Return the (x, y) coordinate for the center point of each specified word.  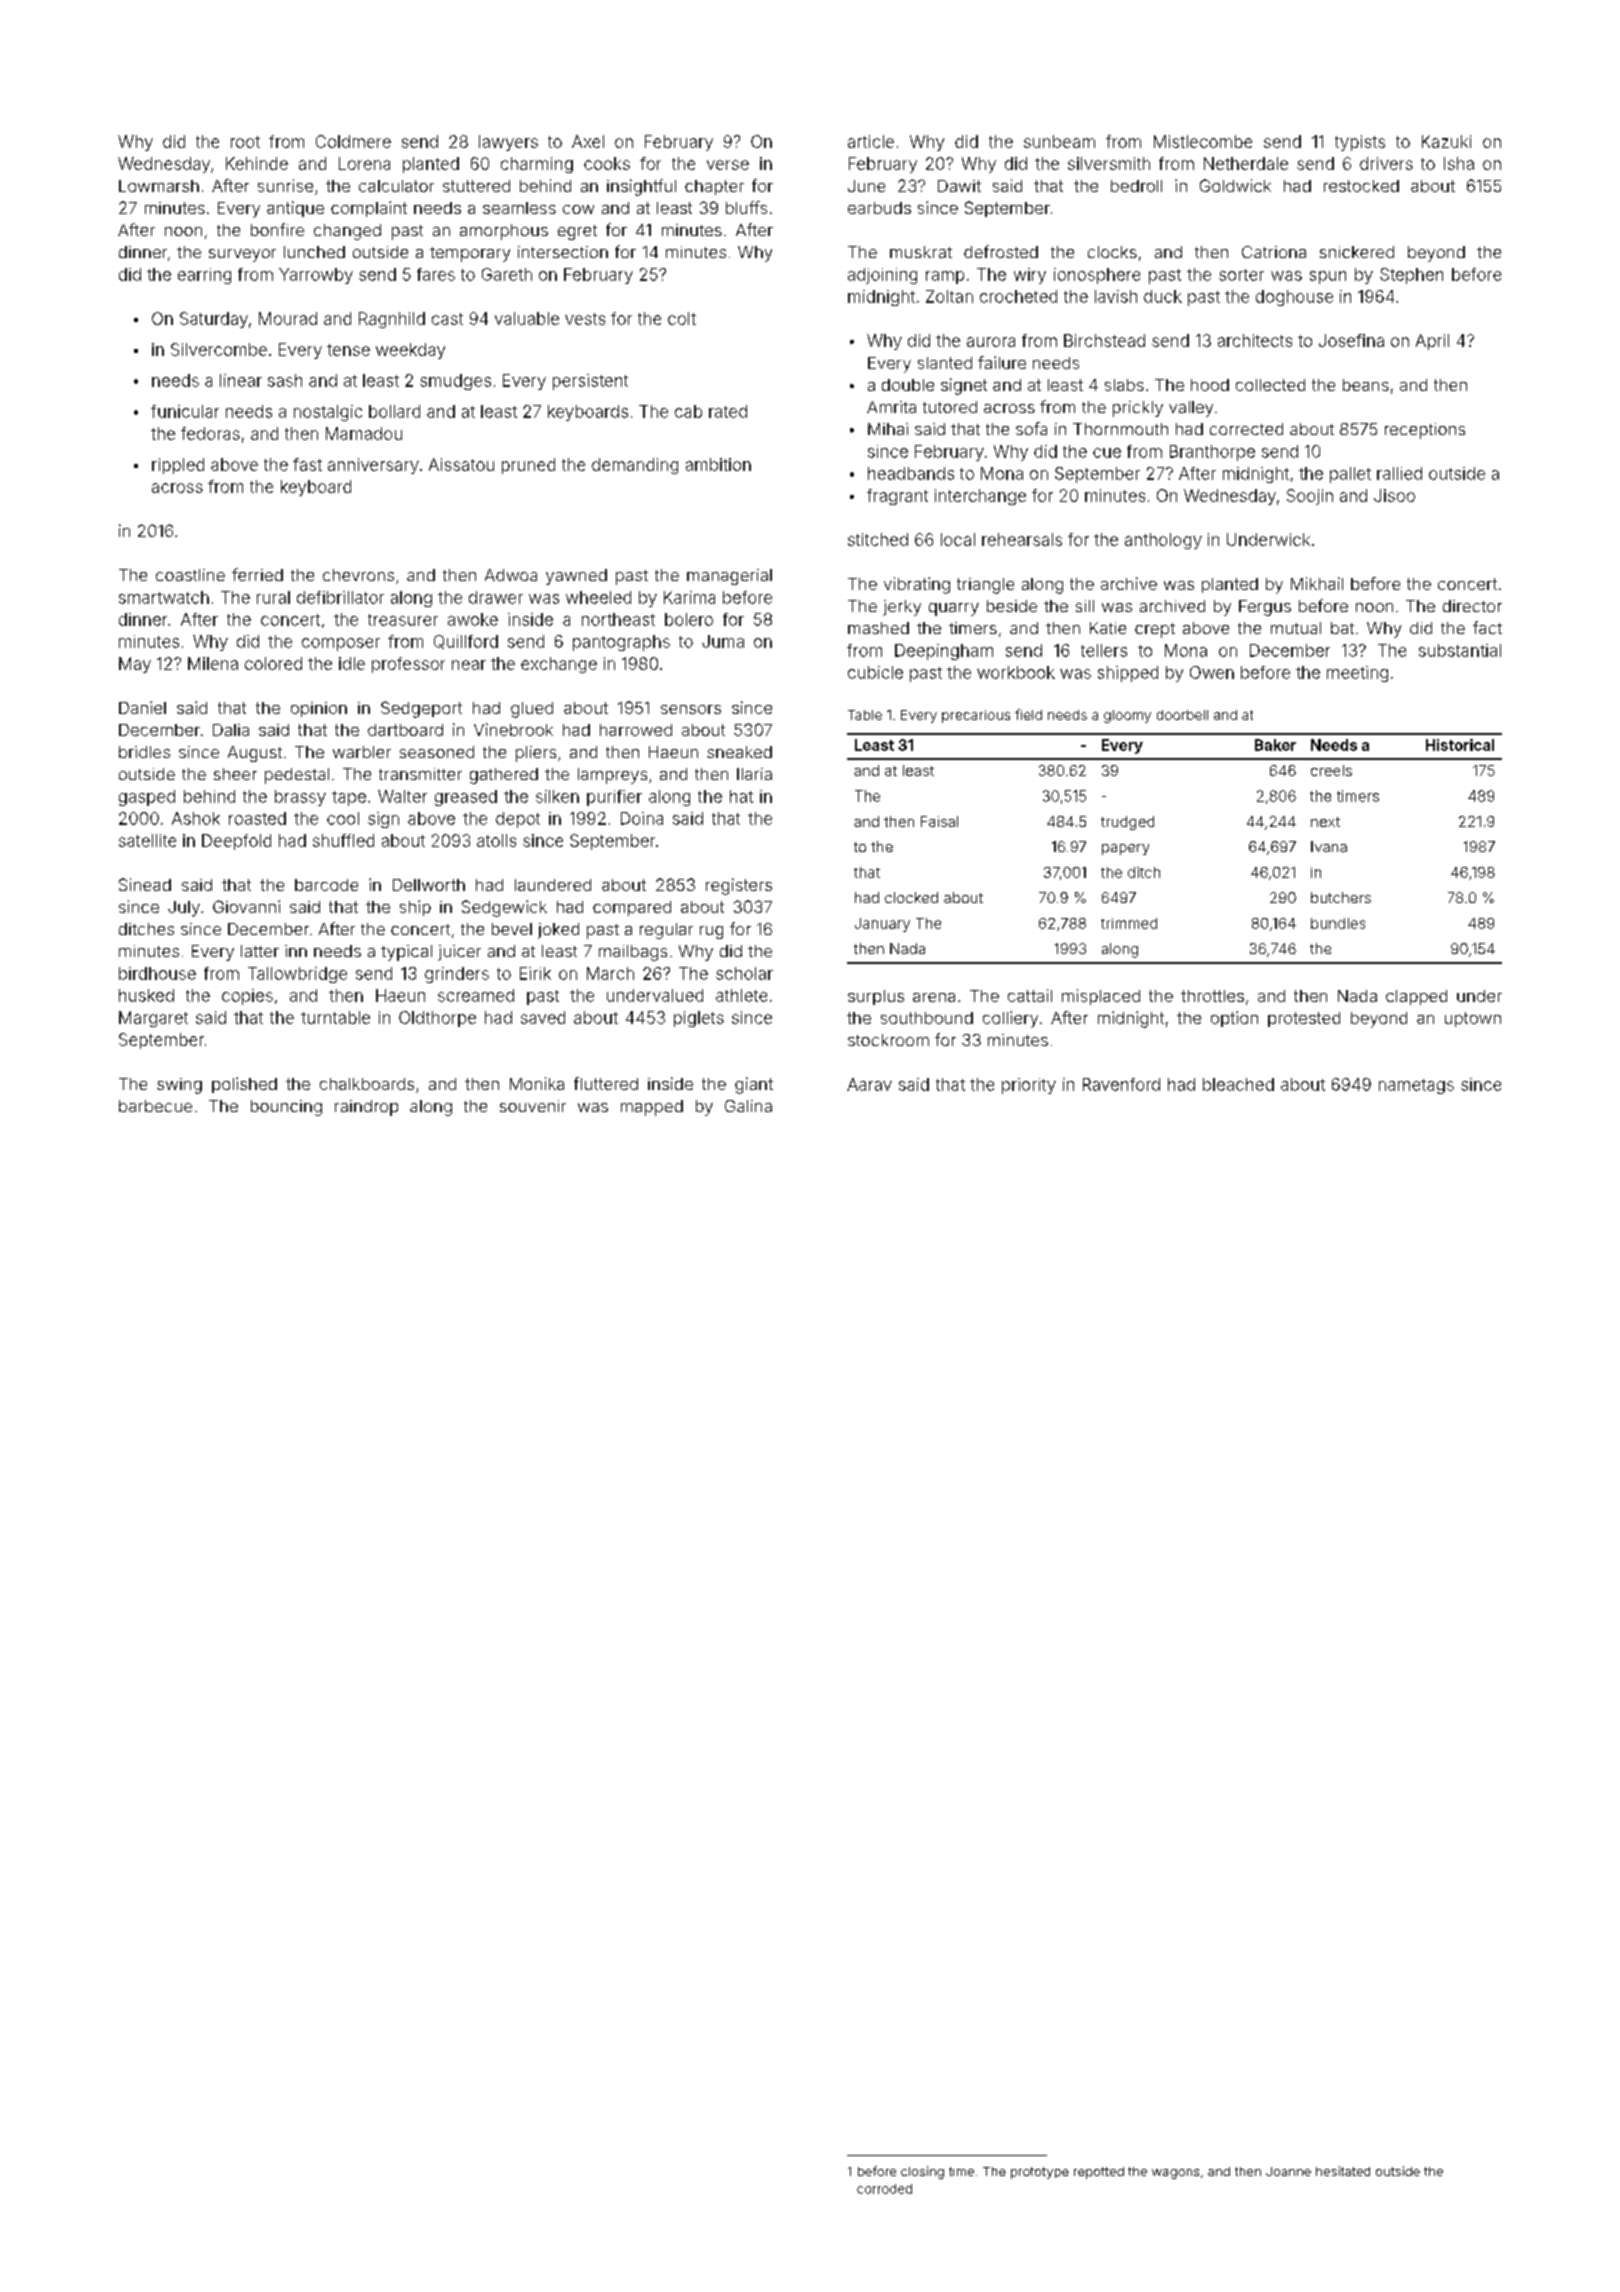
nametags (1416, 1086)
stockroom (888, 1040)
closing (922, 2172)
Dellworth (429, 885)
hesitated (1343, 2171)
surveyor (242, 255)
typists (1360, 143)
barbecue (155, 1106)
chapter (714, 187)
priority (1029, 1086)
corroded (884, 2189)
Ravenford (1121, 1084)
